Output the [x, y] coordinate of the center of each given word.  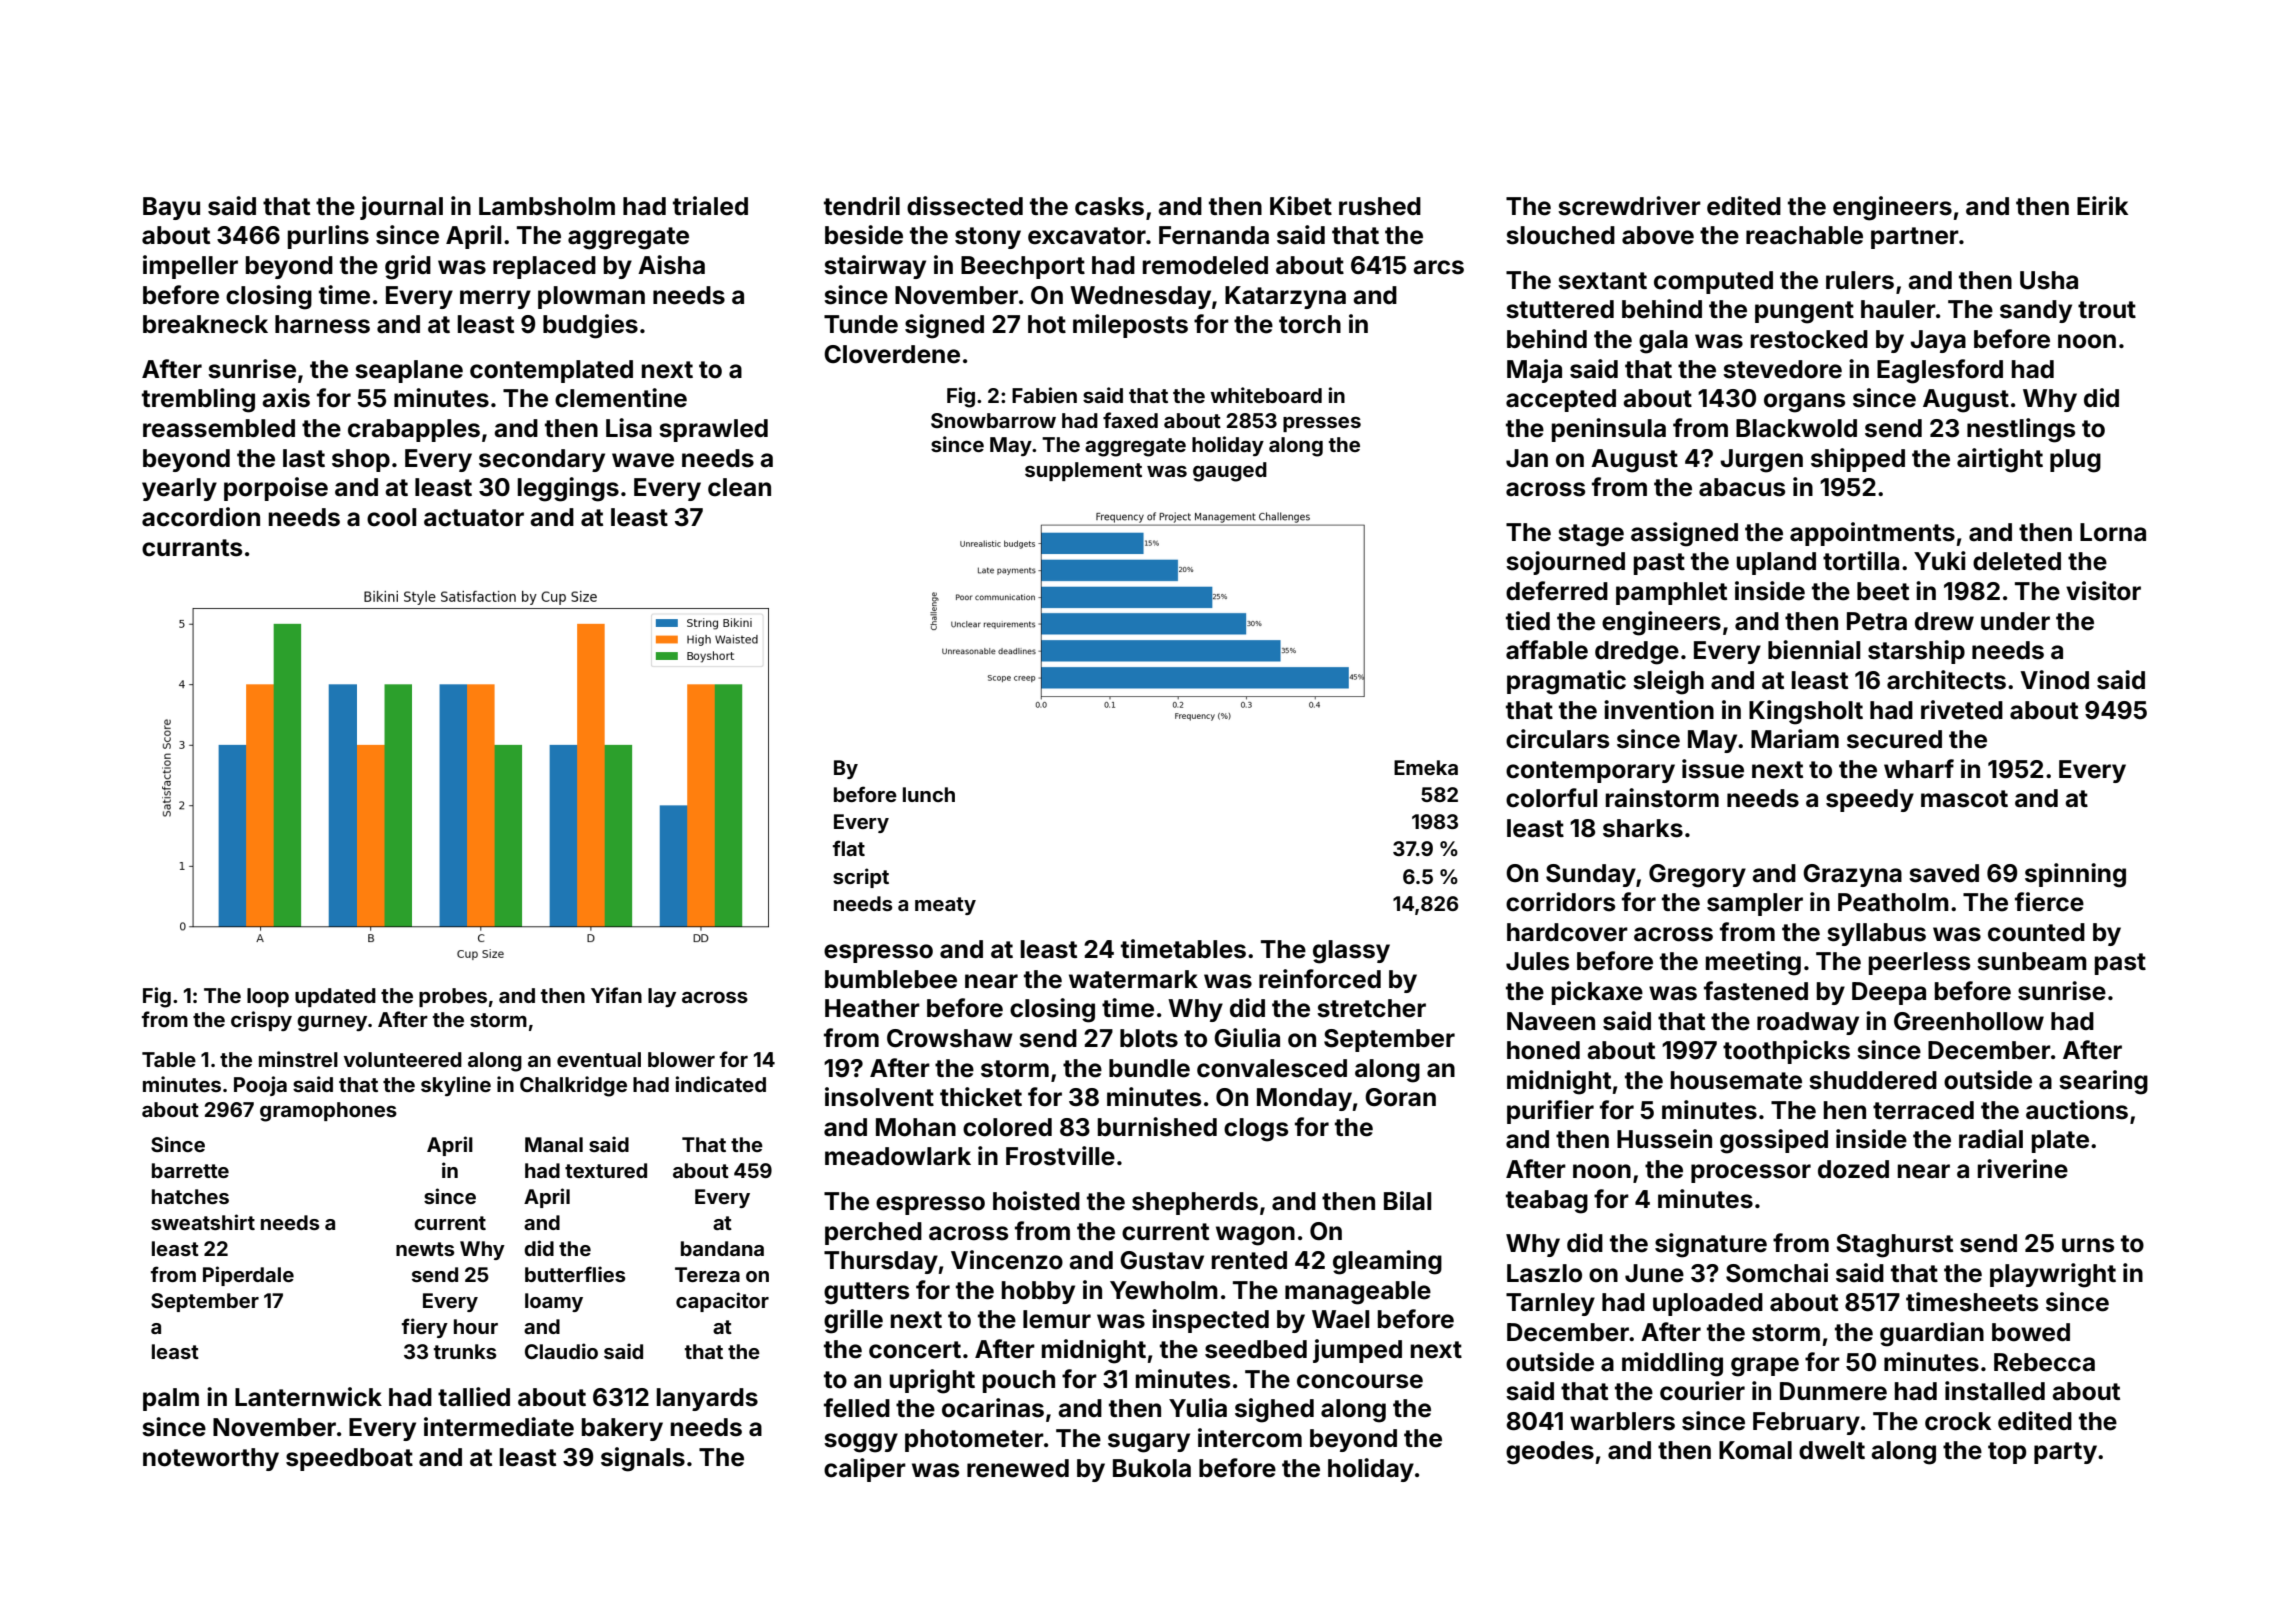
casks [1109, 206]
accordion [201, 517]
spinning [2075, 875]
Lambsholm [547, 206]
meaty [945, 906]
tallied [474, 1397]
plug [2075, 461]
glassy [1351, 952]
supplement [1083, 471]
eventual [599, 1059]
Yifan [616, 995]
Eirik [2102, 205]
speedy [1870, 800]
